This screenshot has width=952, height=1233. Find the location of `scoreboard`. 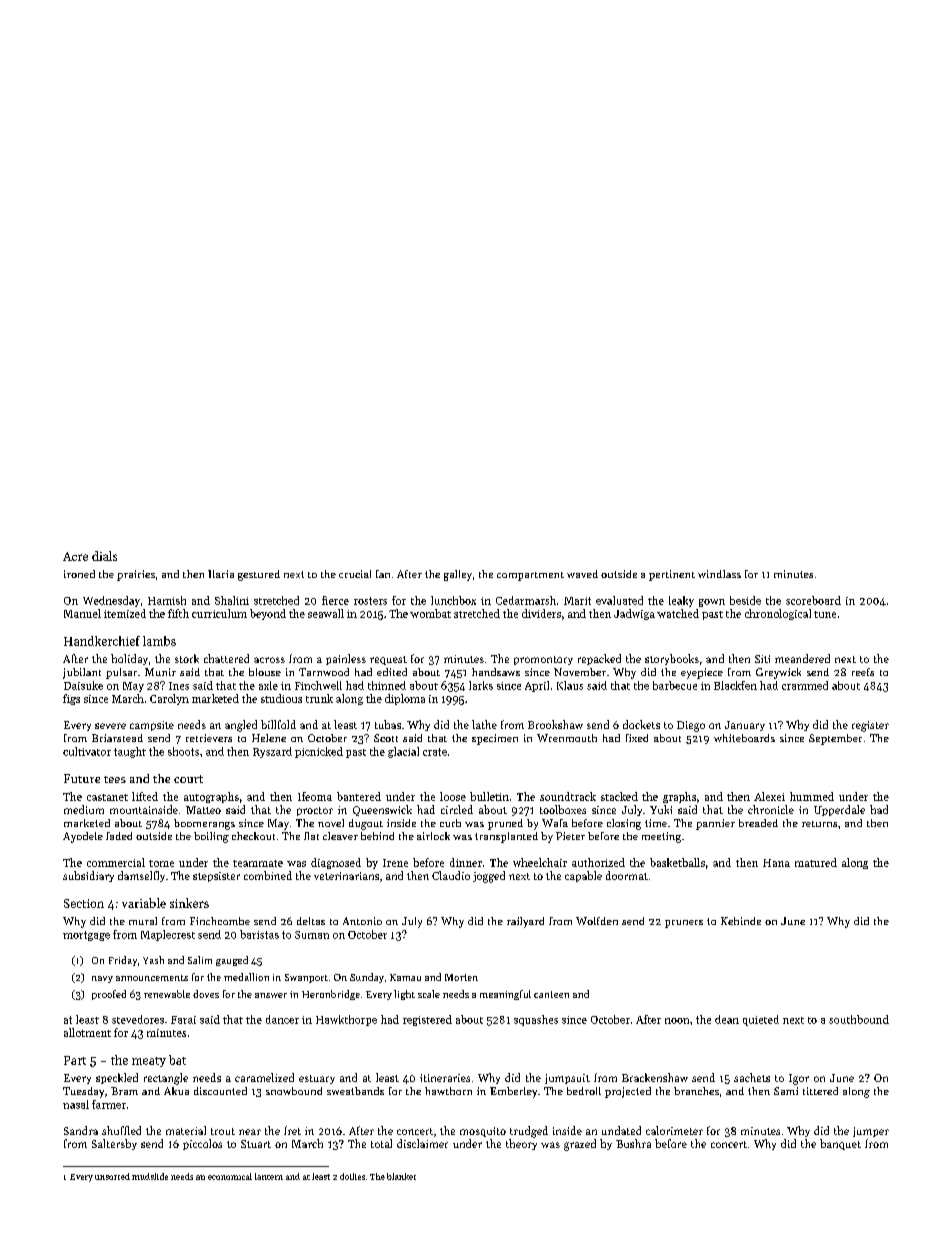

scoreboard is located at coordinates (813, 600).
